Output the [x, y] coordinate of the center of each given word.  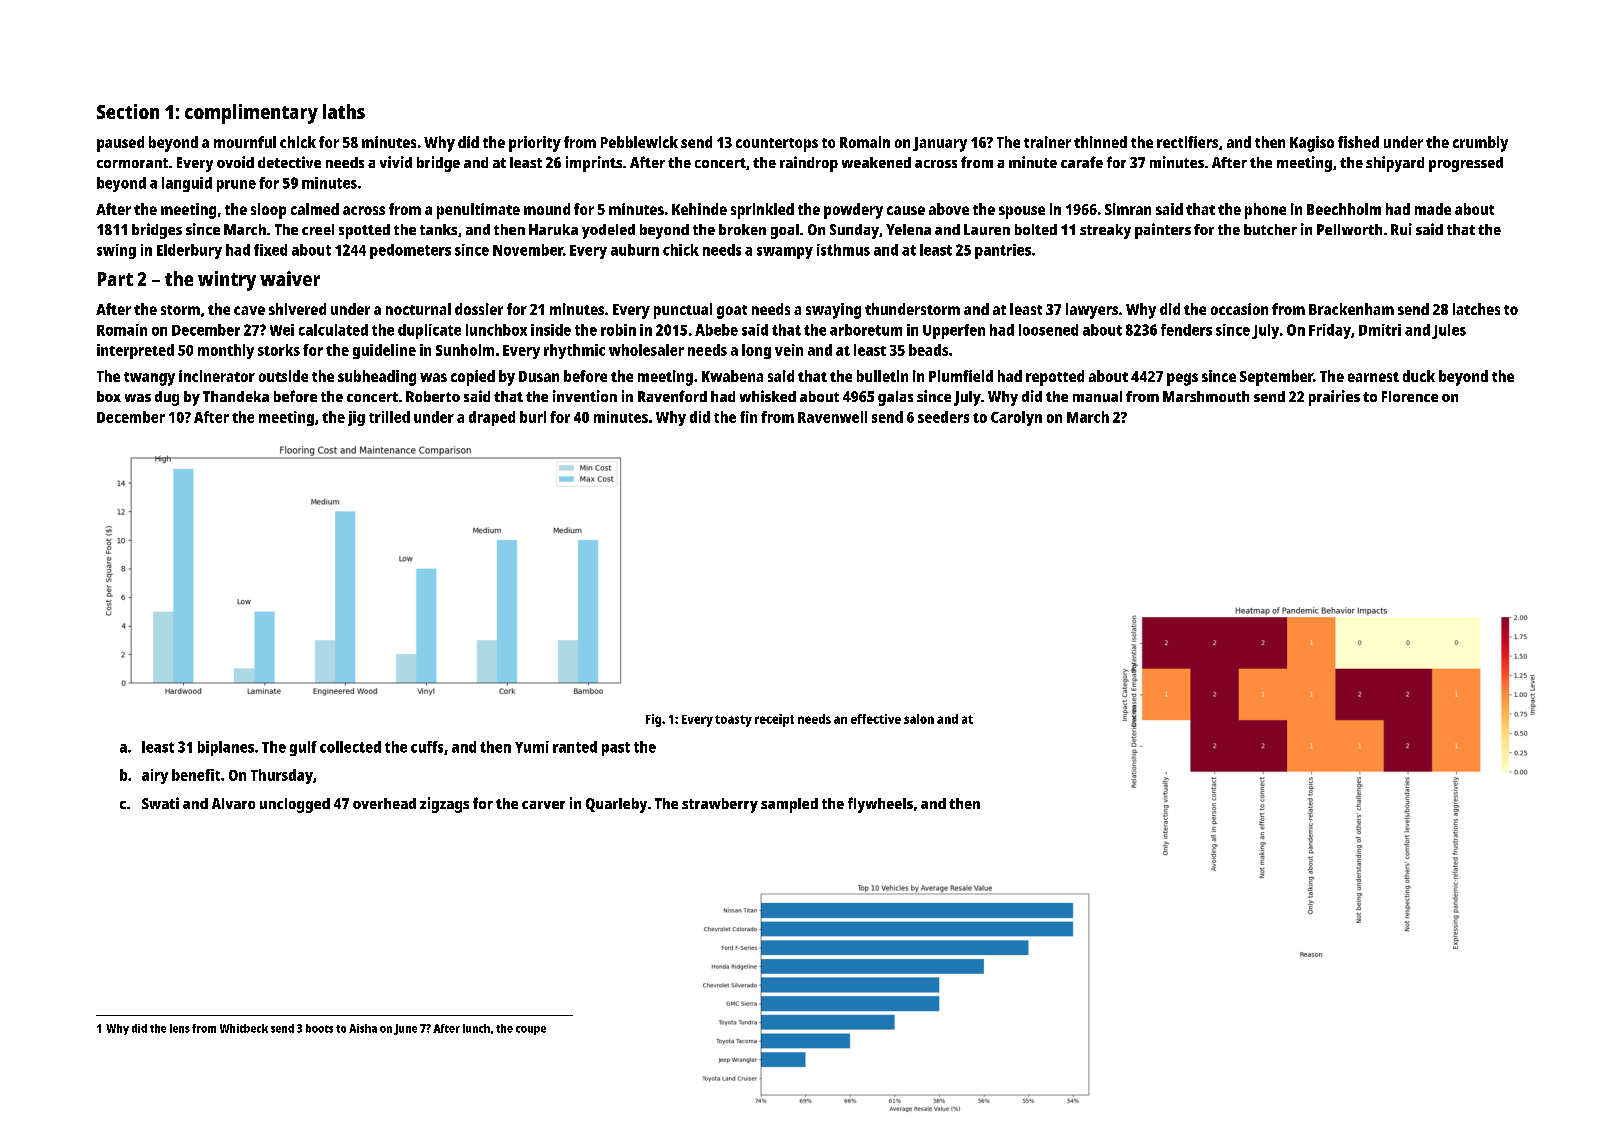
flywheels [880, 805]
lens [180, 1028]
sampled [789, 805]
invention [585, 396]
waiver [290, 278]
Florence [1410, 396]
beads [928, 350]
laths [344, 111]
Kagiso [1312, 144]
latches [1476, 309]
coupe [531, 1030]
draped [492, 418]
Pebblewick [639, 142]
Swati [160, 803]
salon [919, 719]
